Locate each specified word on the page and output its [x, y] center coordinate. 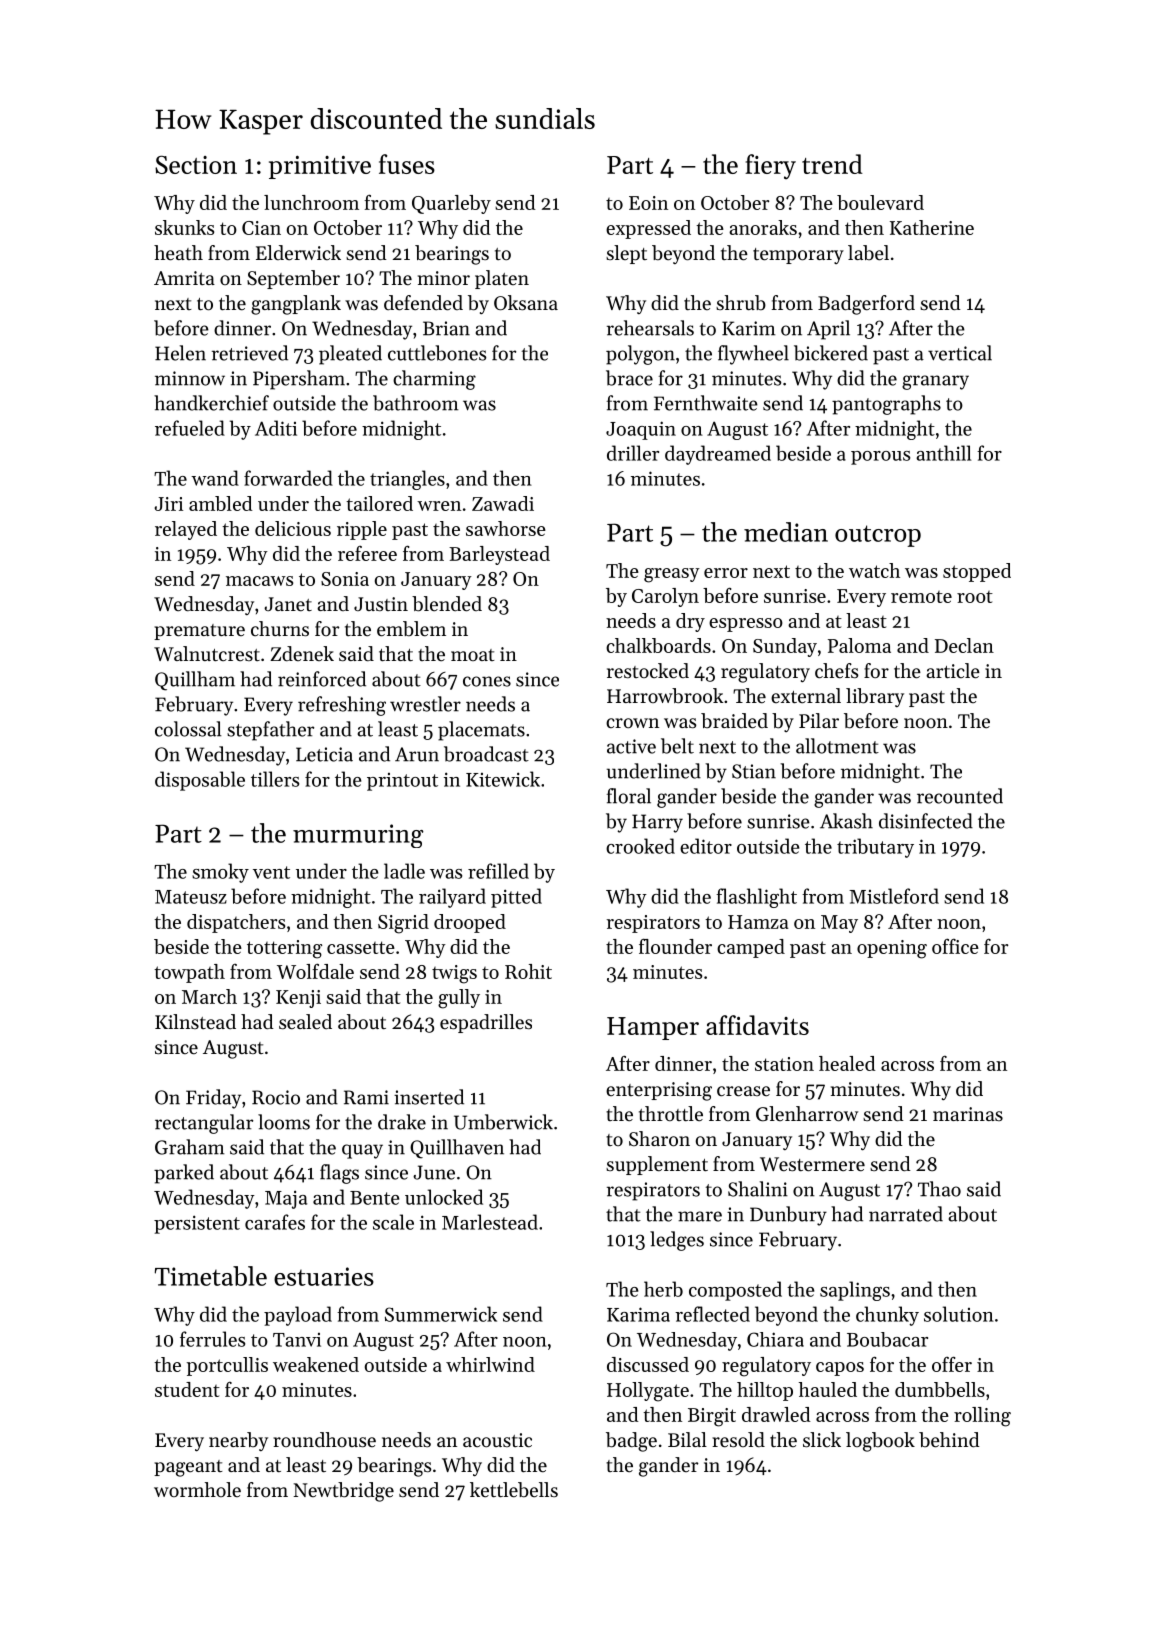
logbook [880, 1442]
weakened [316, 1364]
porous [880, 458]
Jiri [168, 504]
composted [735, 1291]
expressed [648, 229]
